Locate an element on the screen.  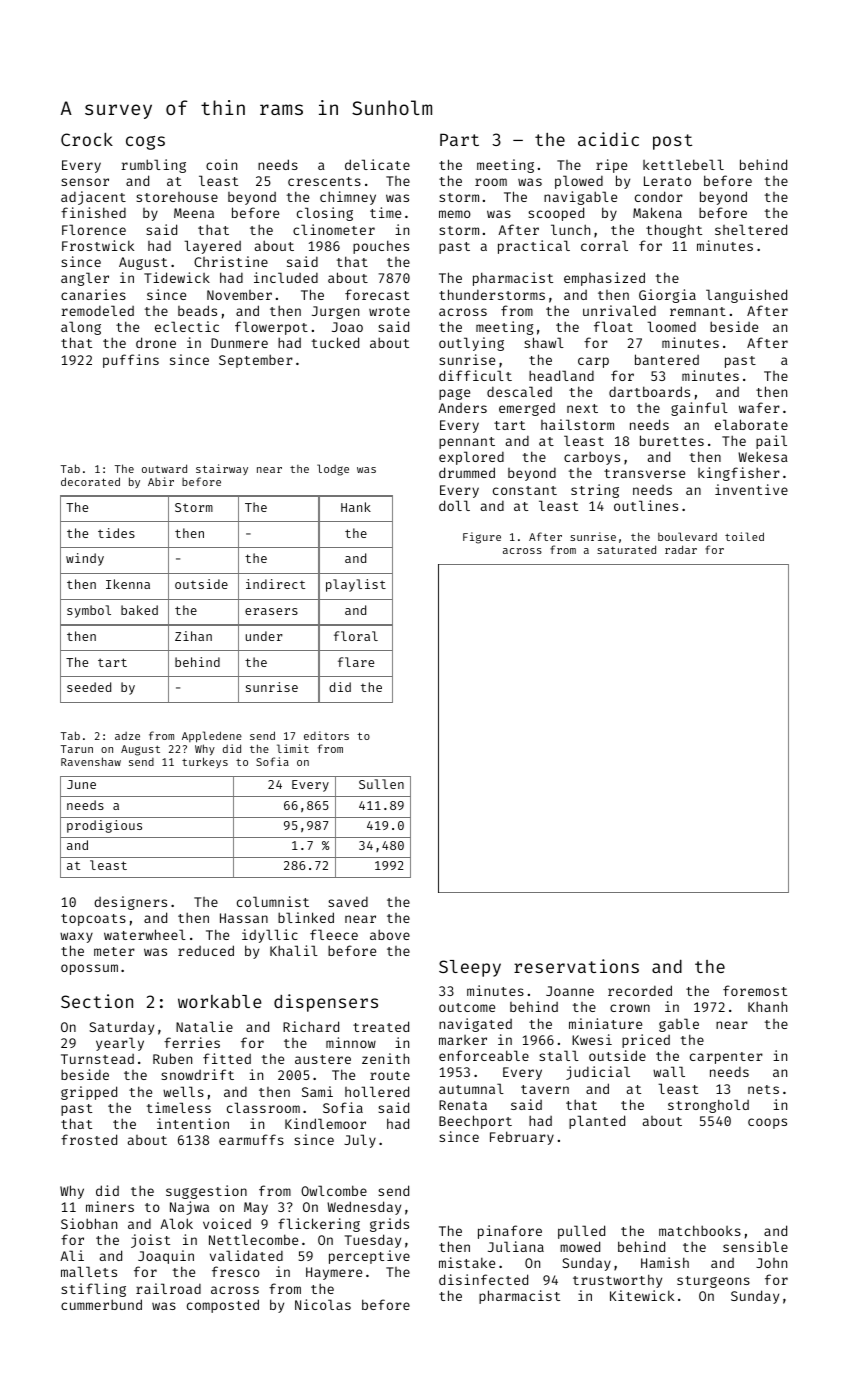
cummerbund is located at coordinates (101, 1304).
